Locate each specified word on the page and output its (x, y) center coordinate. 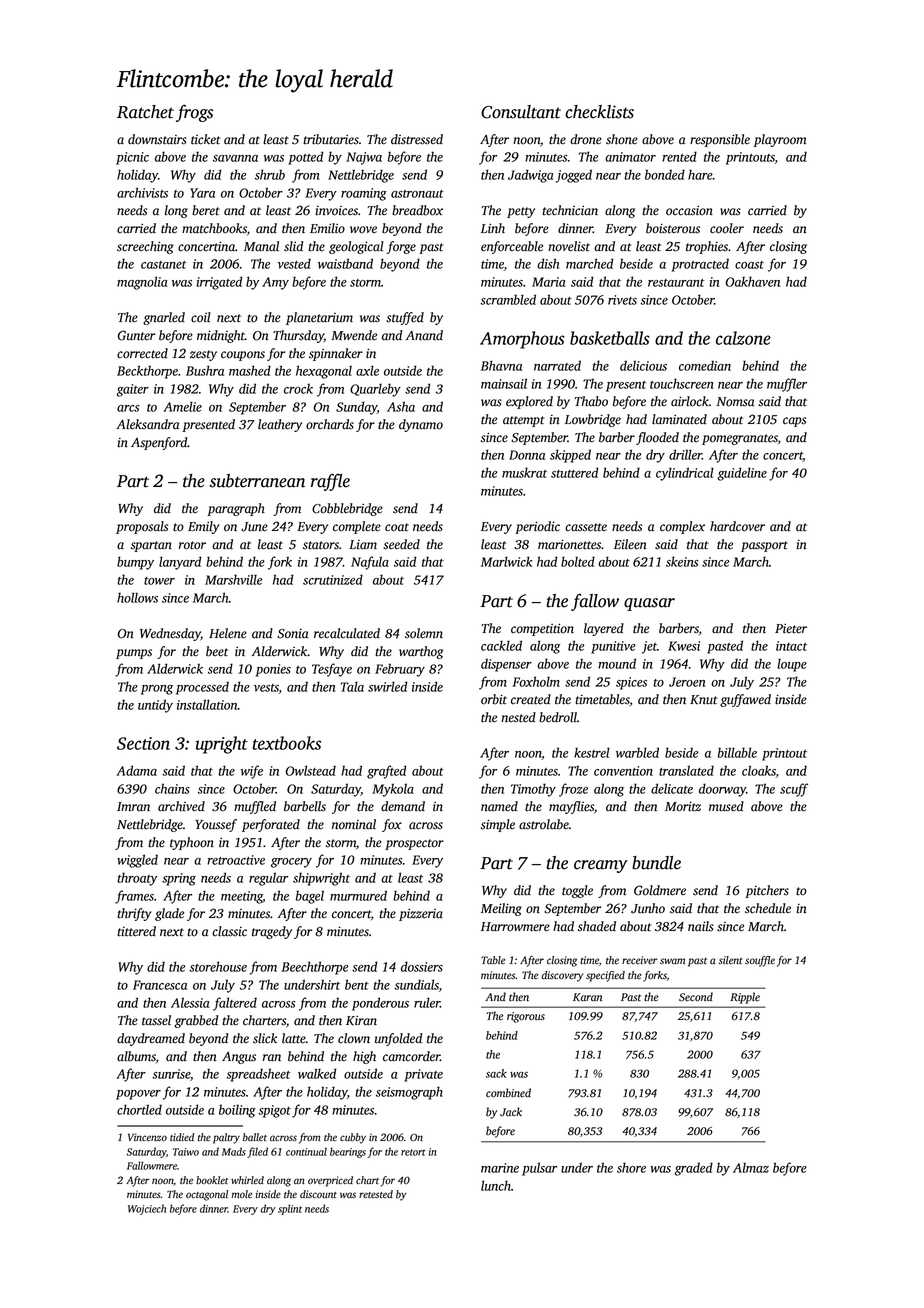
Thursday (298, 336)
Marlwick (507, 561)
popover (138, 1095)
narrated (557, 365)
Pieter (791, 628)
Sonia (292, 634)
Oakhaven (753, 281)
